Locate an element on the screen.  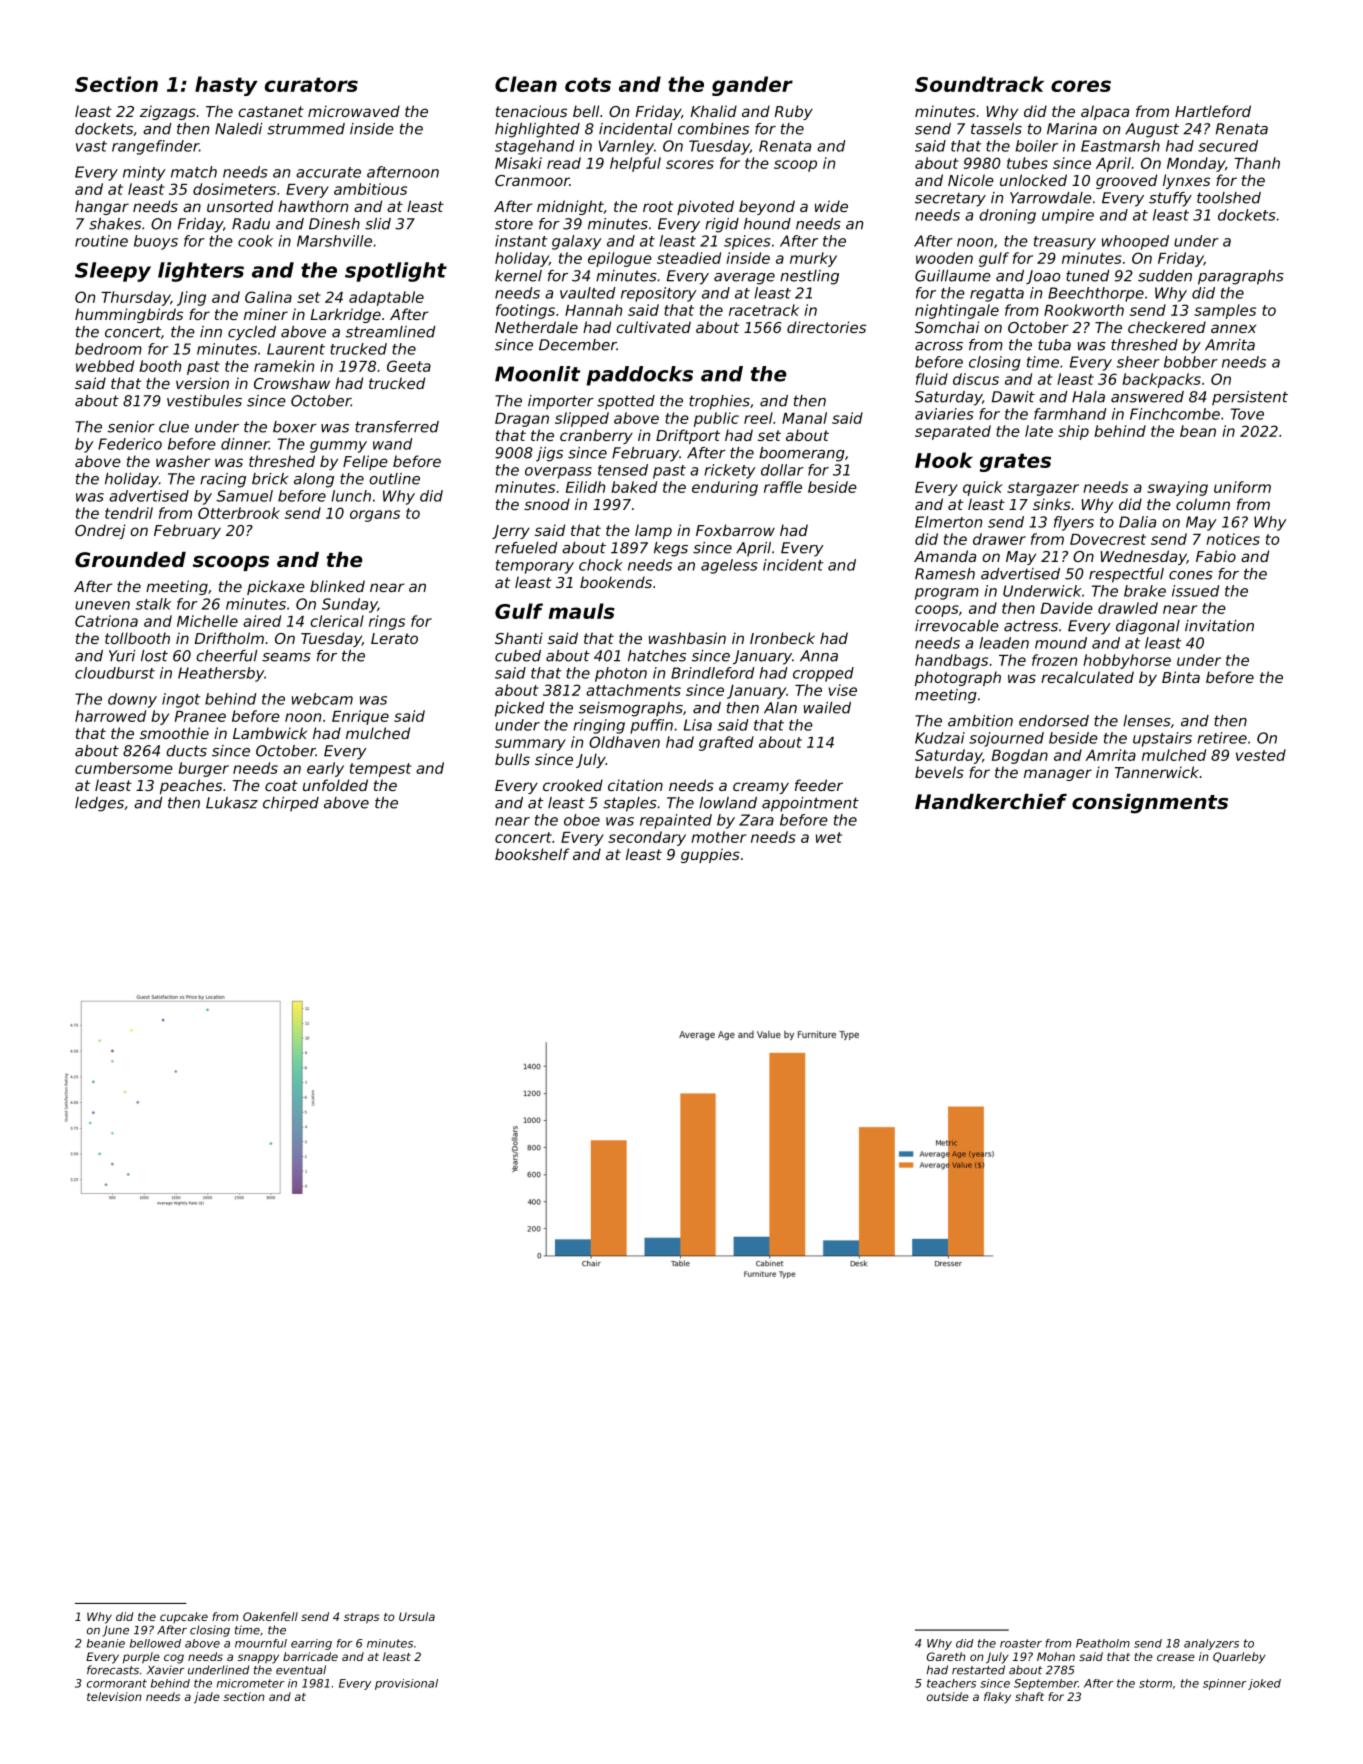
vested is located at coordinates (1261, 755).
